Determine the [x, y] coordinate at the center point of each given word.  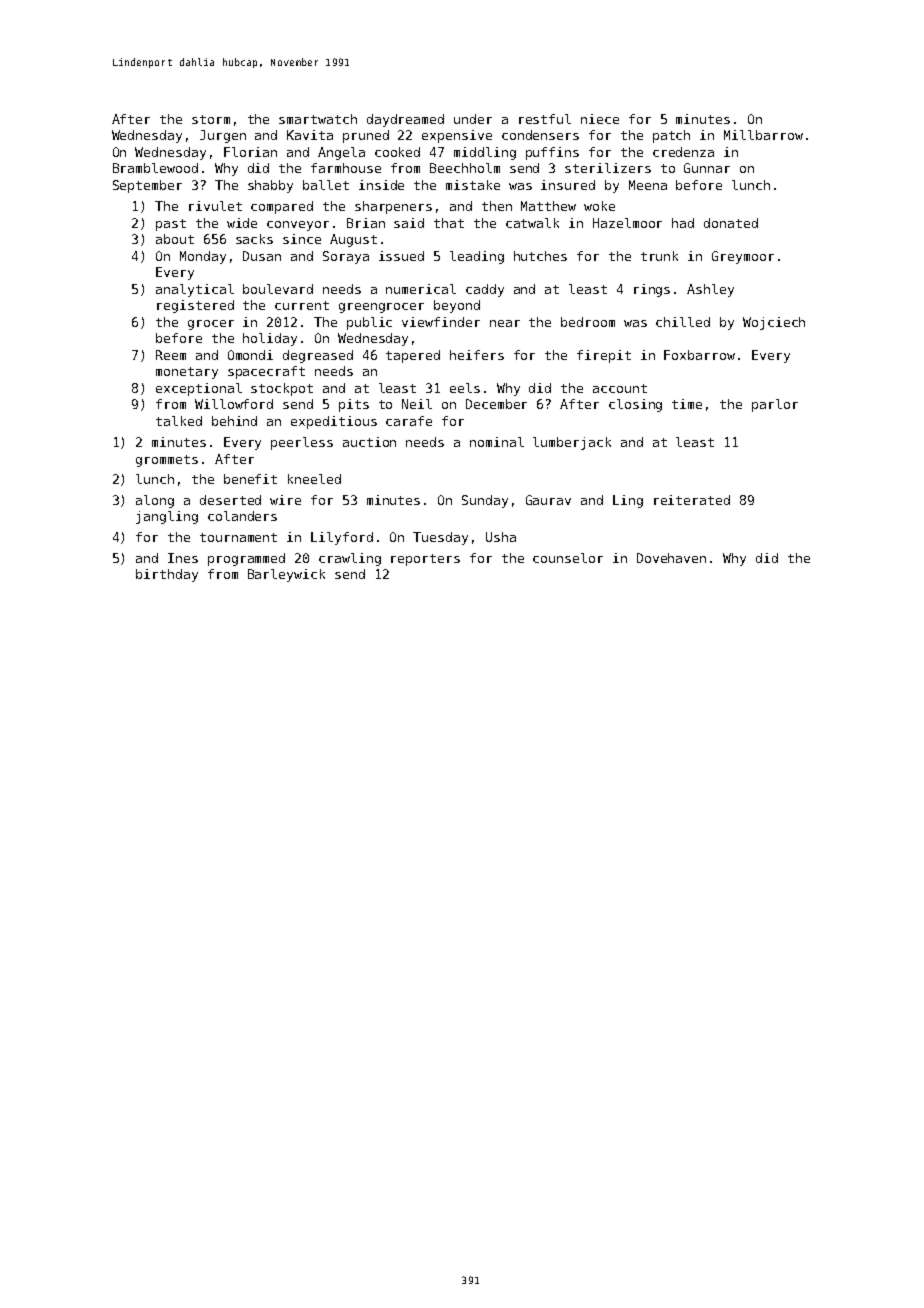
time [687, 404]
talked [179, 421]
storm [211, 119]
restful [545, 119]
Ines [183, 558]
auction [369, 442]
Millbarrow [763, 135]
